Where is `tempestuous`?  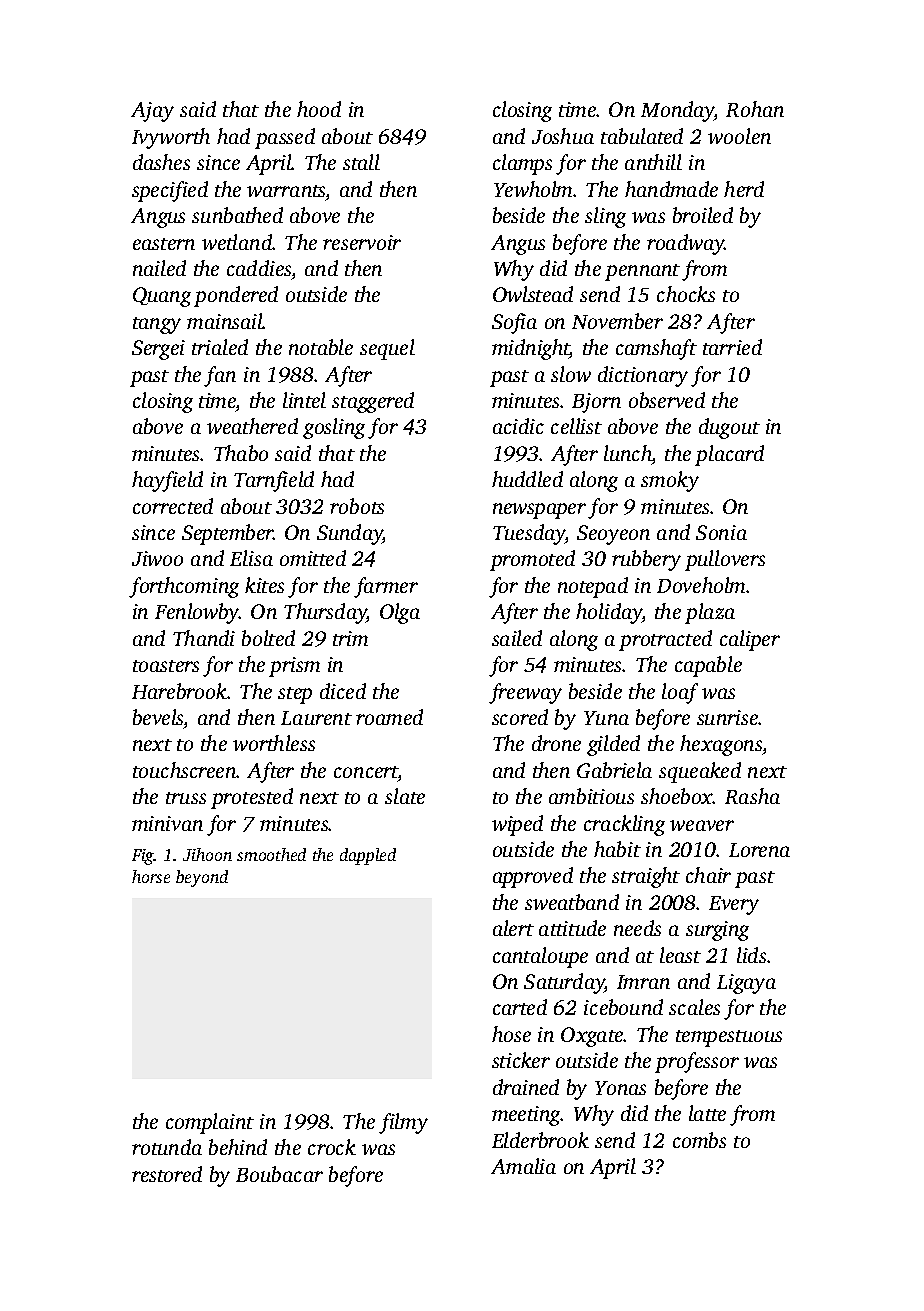
tempestuous is located at coordinates (729, 1038).
